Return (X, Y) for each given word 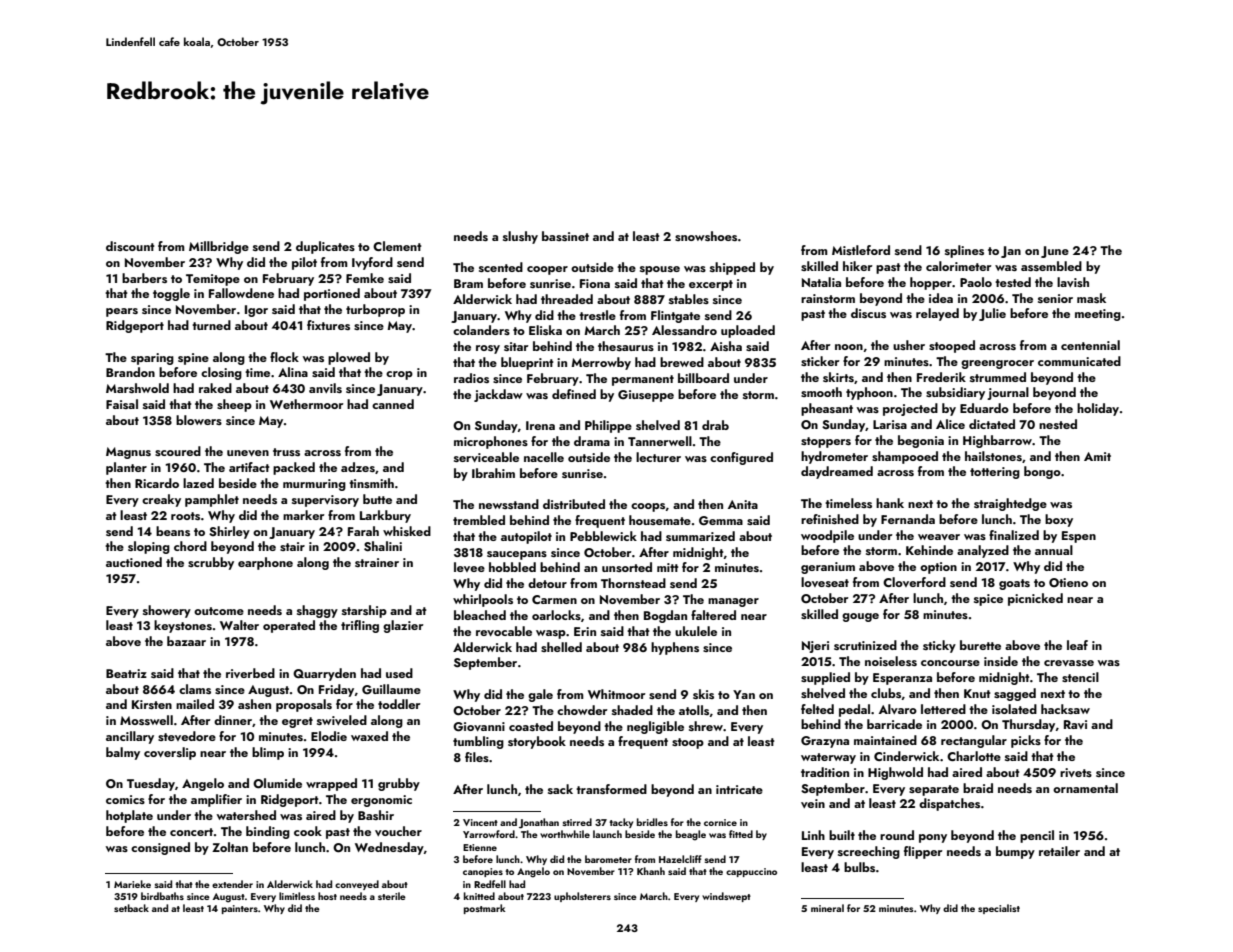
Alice (950, 424)
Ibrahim (493, 473)
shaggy (317, 611)
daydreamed (837, 472)
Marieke (132, 884)
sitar (516, 346)
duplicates (325, 247)
